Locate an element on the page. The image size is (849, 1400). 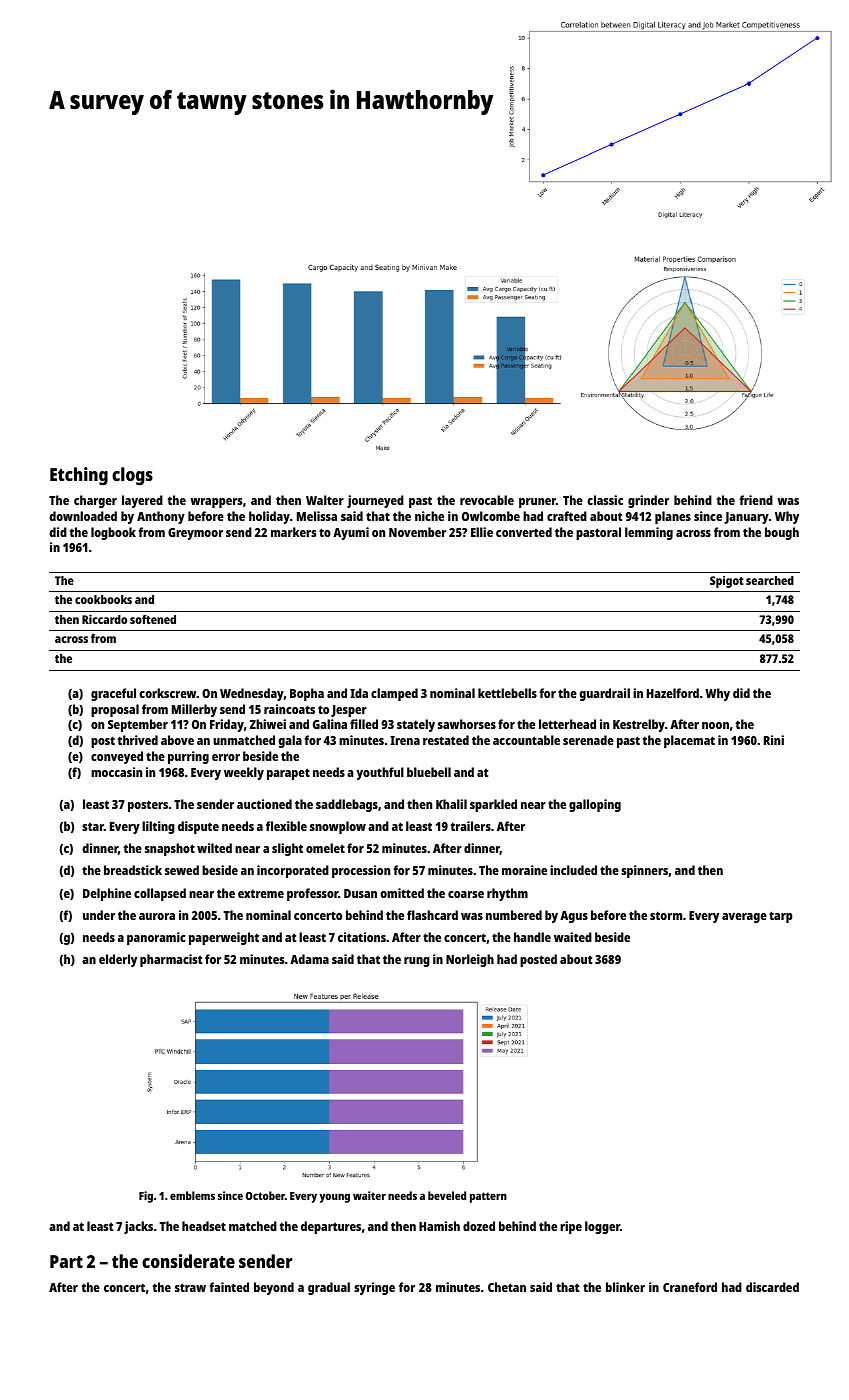
restated is located at coordinates (446, 740).
